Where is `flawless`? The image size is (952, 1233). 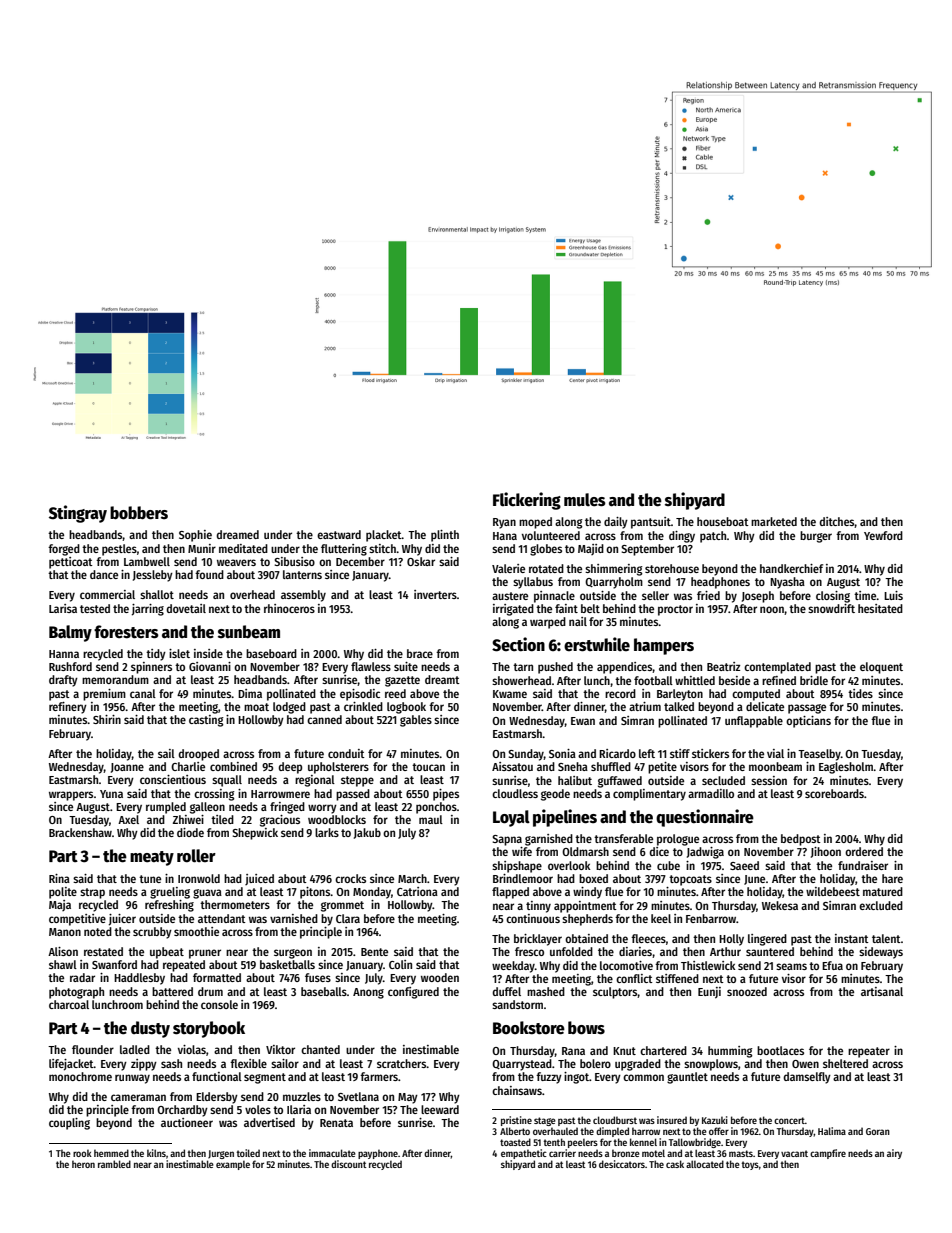 flawless is located at coordinates (371, 666).
